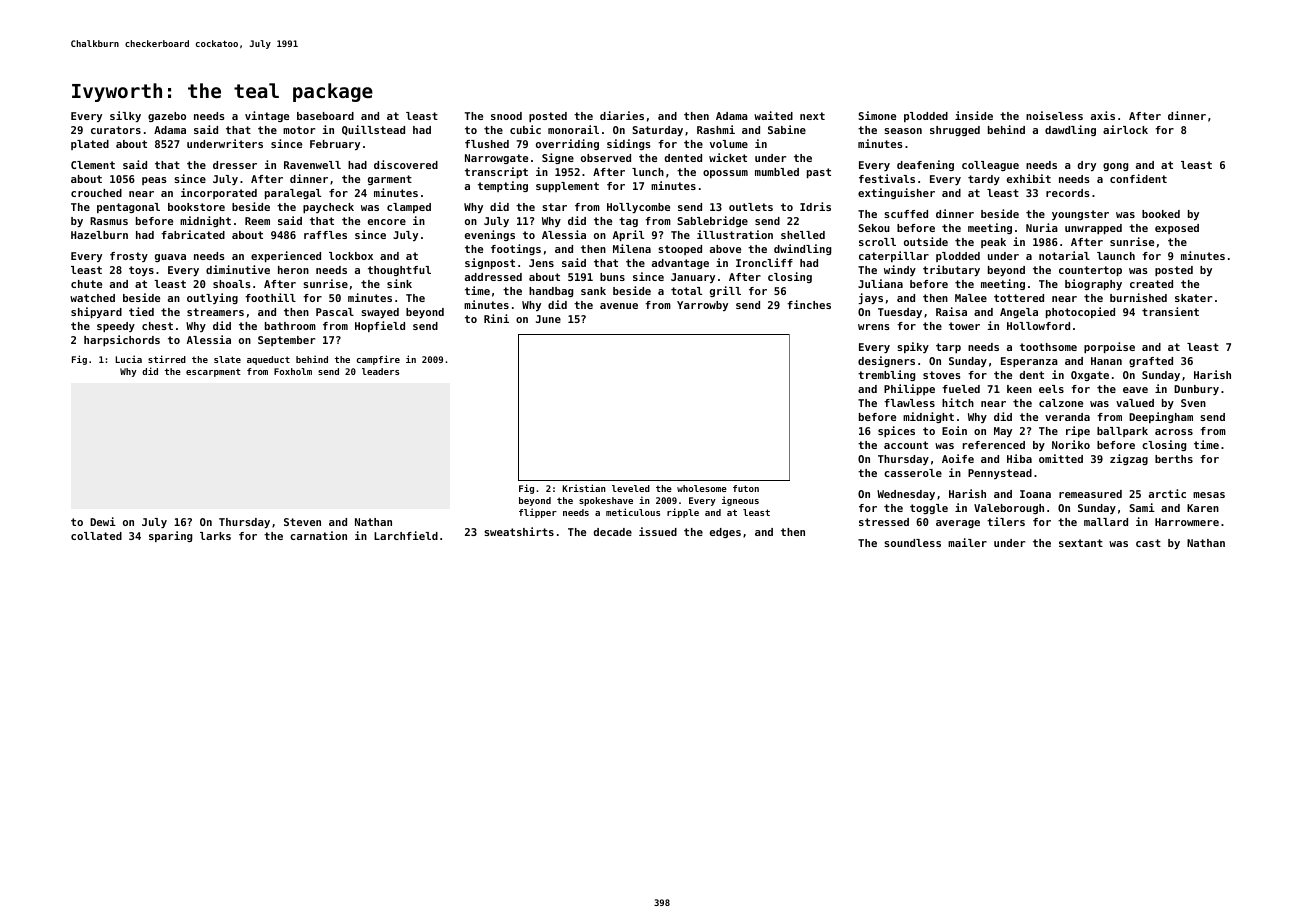 Image resolution: width=1308 pixels, height=924 pixels. What do you see at coordinates (896, 431) in the screenshot?
I see `spices` at bounding box center [896, 431].
